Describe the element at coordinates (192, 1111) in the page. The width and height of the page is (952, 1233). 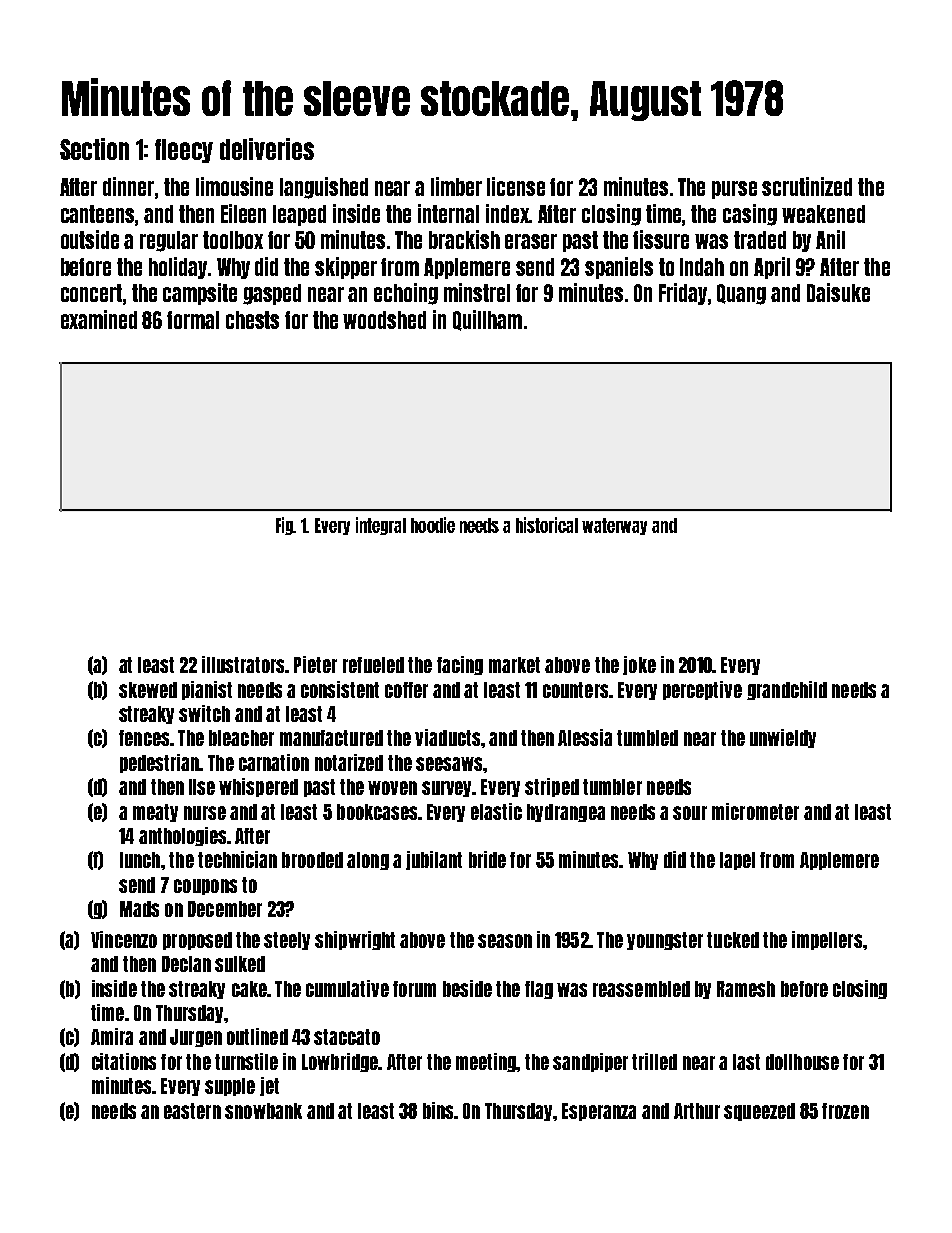
I see `eastern` at that location.
